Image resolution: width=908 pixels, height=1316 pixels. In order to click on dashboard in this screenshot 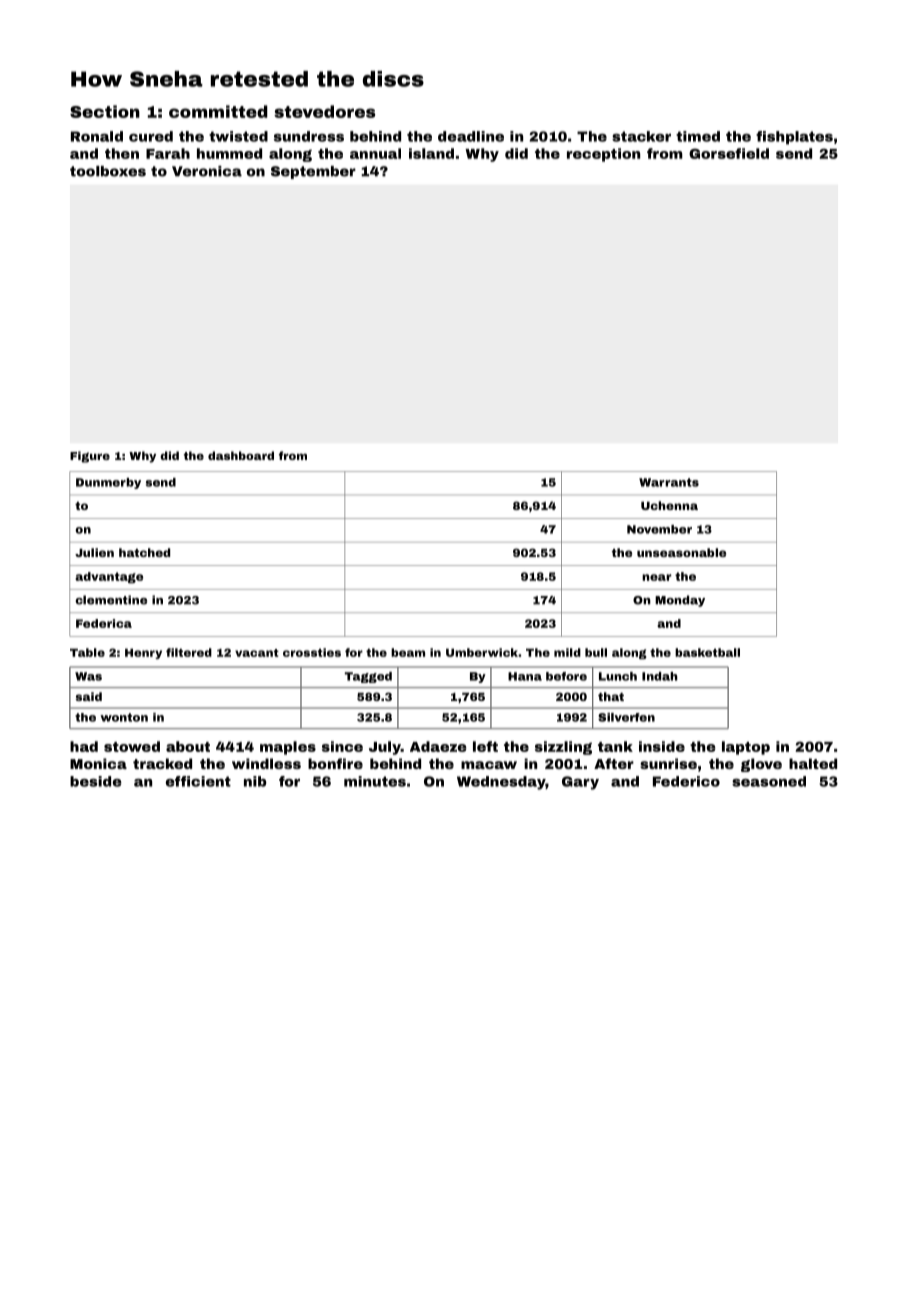, I will do `click(241, 455)`.
